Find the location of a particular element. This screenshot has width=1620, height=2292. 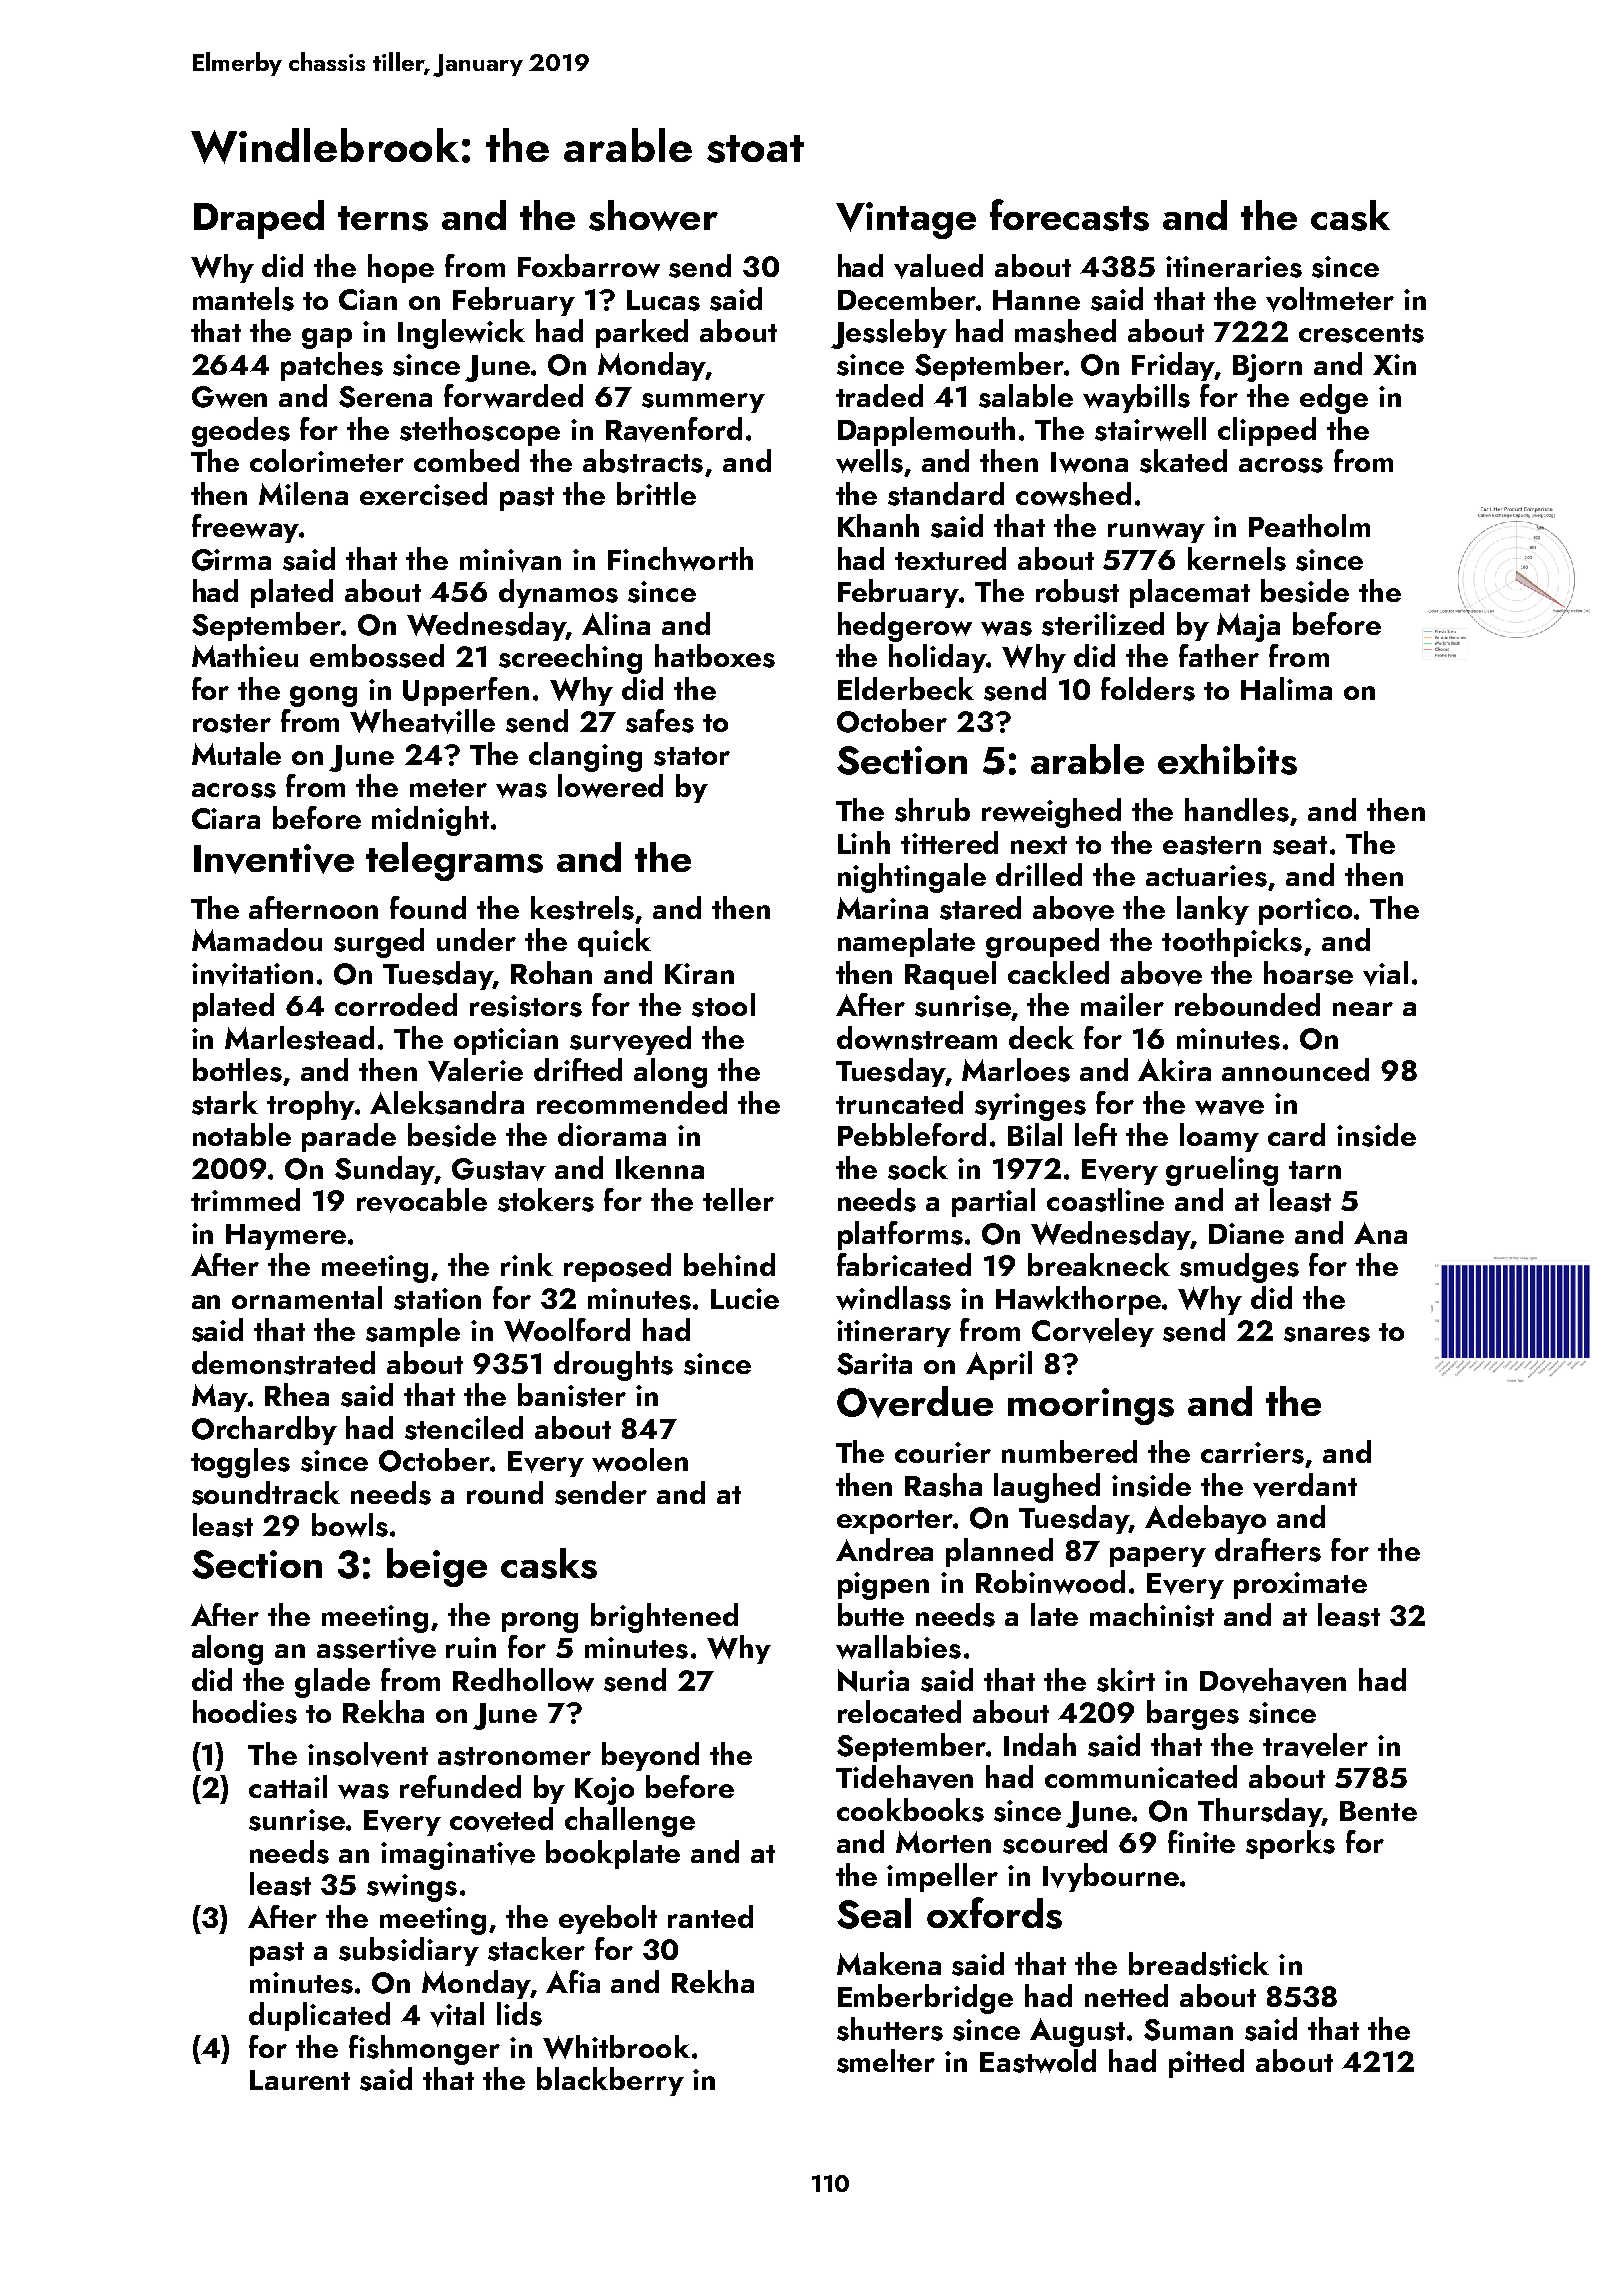

hope is located at coordinates (401, 268).
